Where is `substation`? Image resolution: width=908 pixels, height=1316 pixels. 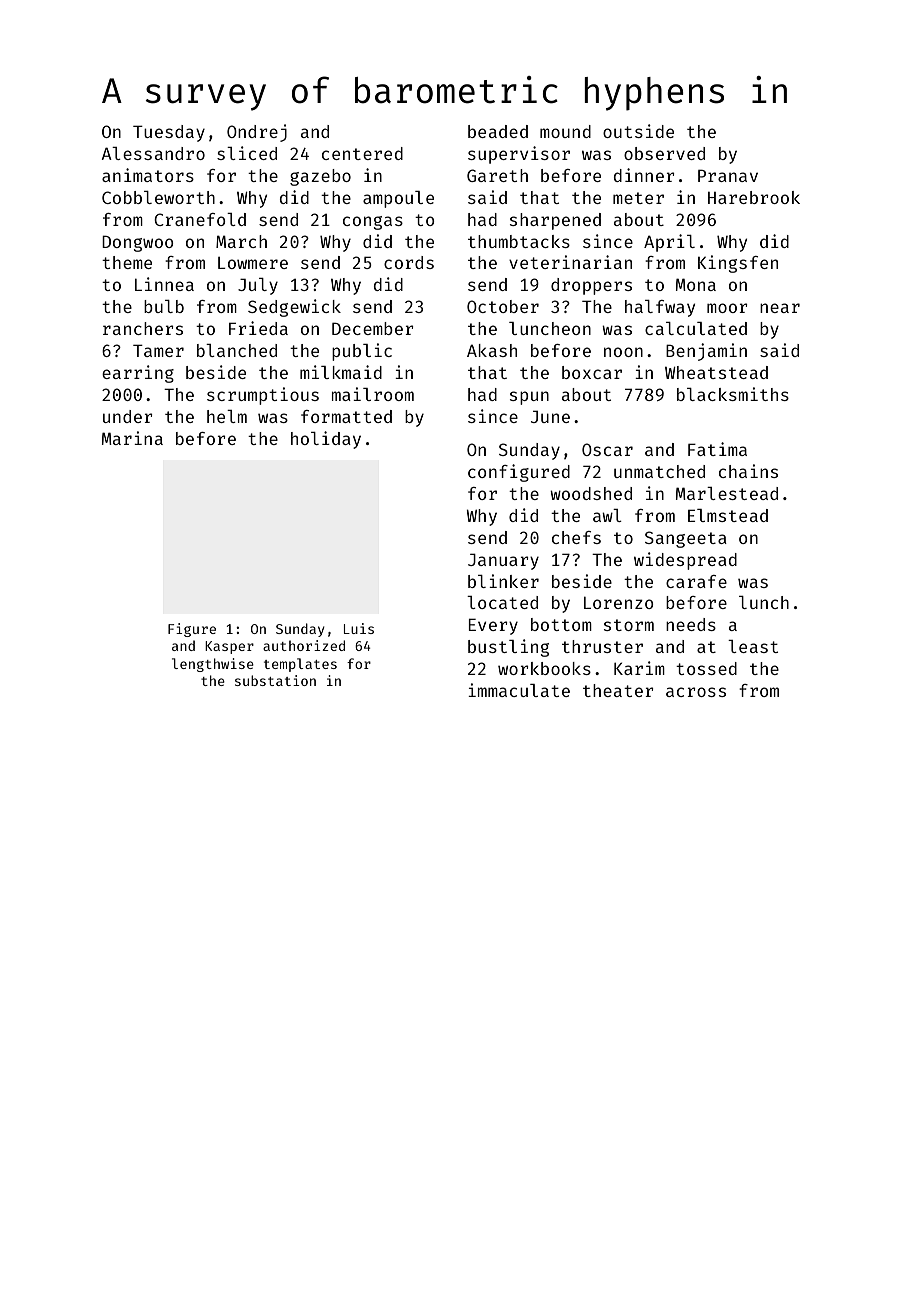 substation is located at coordinates (275, 680).
